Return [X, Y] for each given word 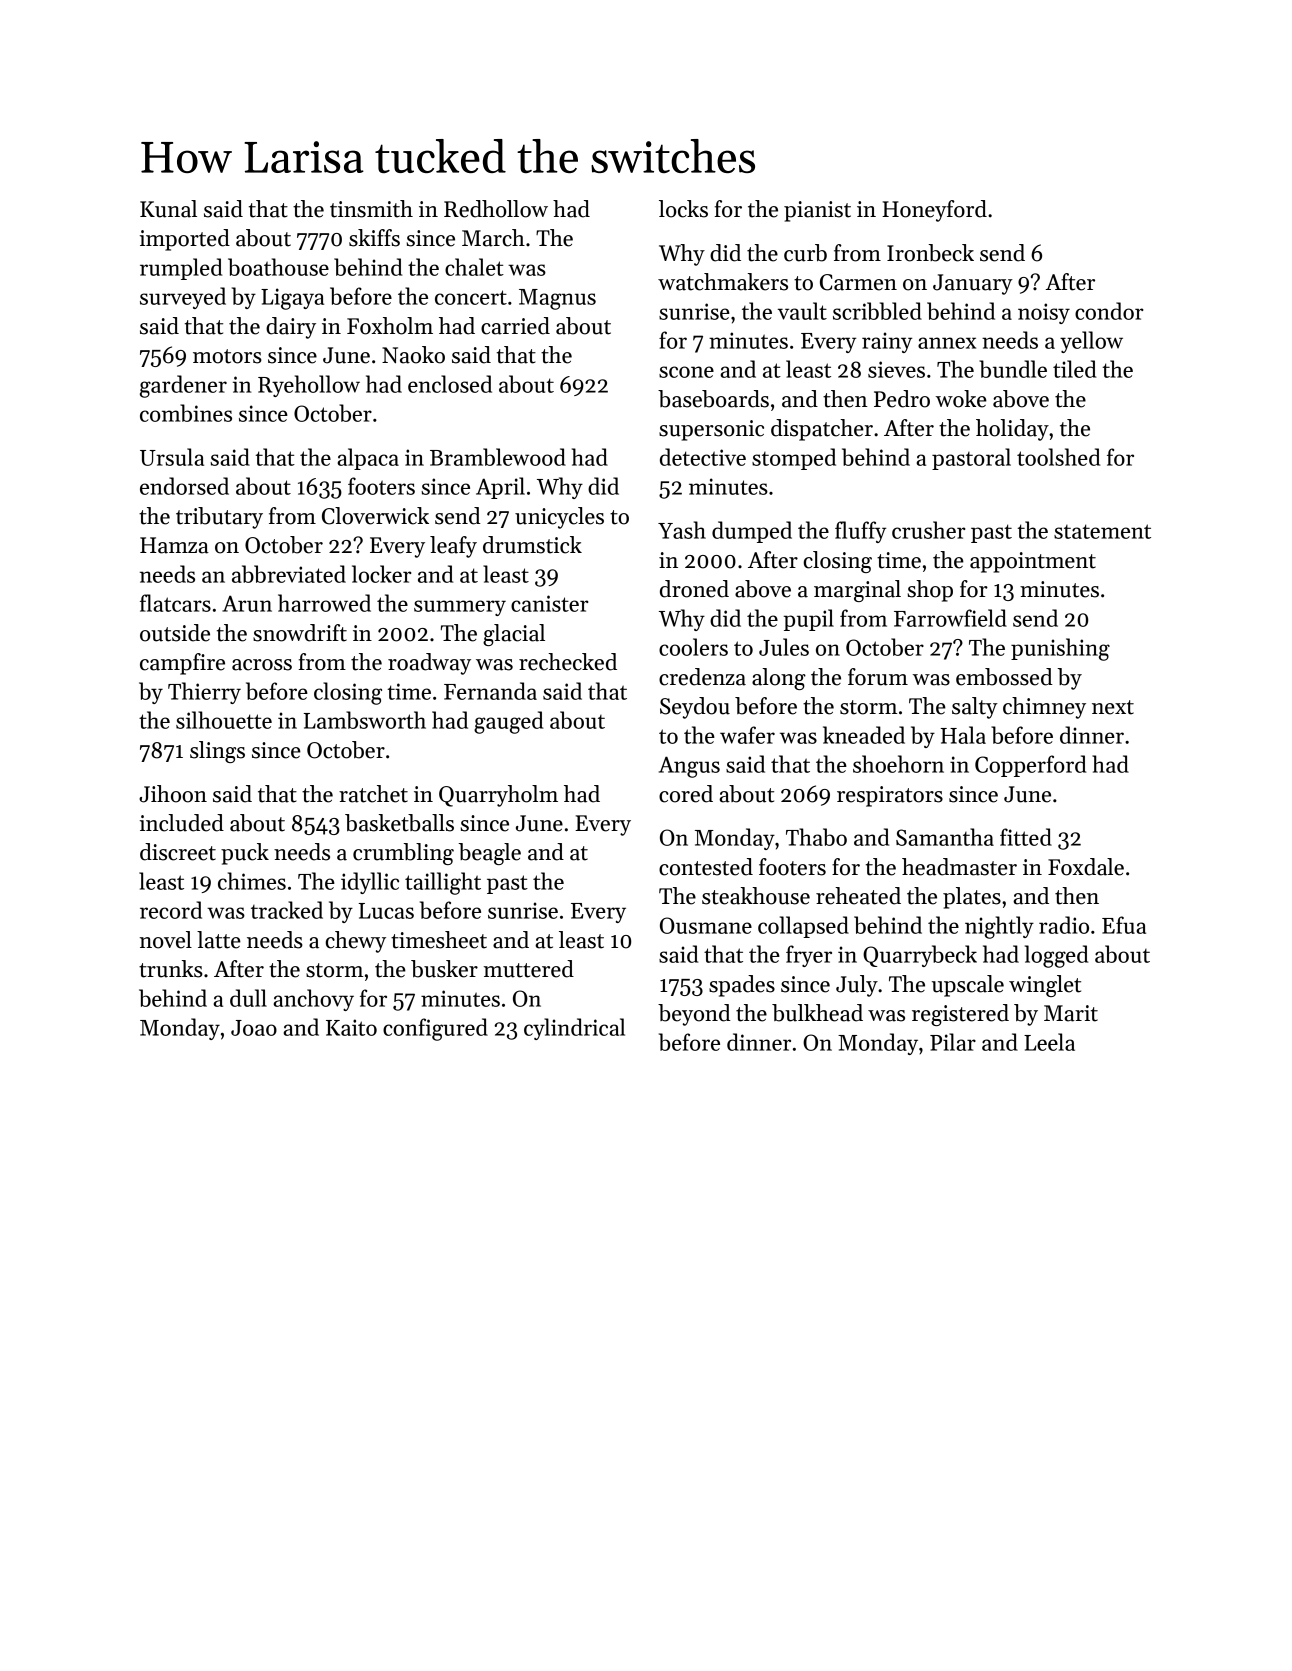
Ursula [172, 457]
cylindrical [574, 1029]
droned [694, 589]
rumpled [181, 269]
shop [930, 591]
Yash [682, 530]
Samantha [945, 837]
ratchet [373, 794]
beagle [490, 854]
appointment [1033, 562]
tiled [1074, 369]
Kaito [351, 1027]
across [262, 665]
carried [515, 326]
